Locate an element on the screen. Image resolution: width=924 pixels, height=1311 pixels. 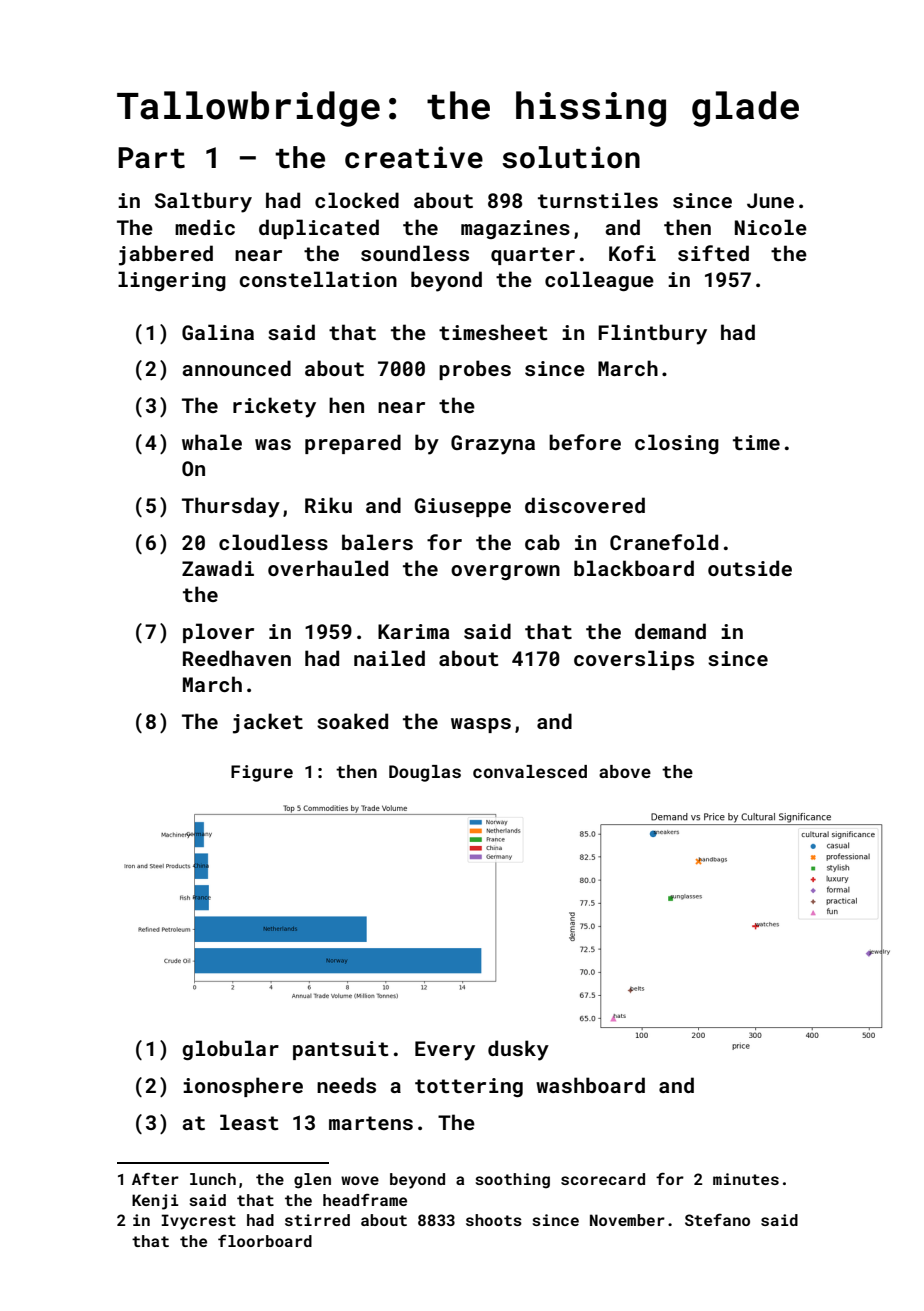
plover is located at coordinates (218, 633).
